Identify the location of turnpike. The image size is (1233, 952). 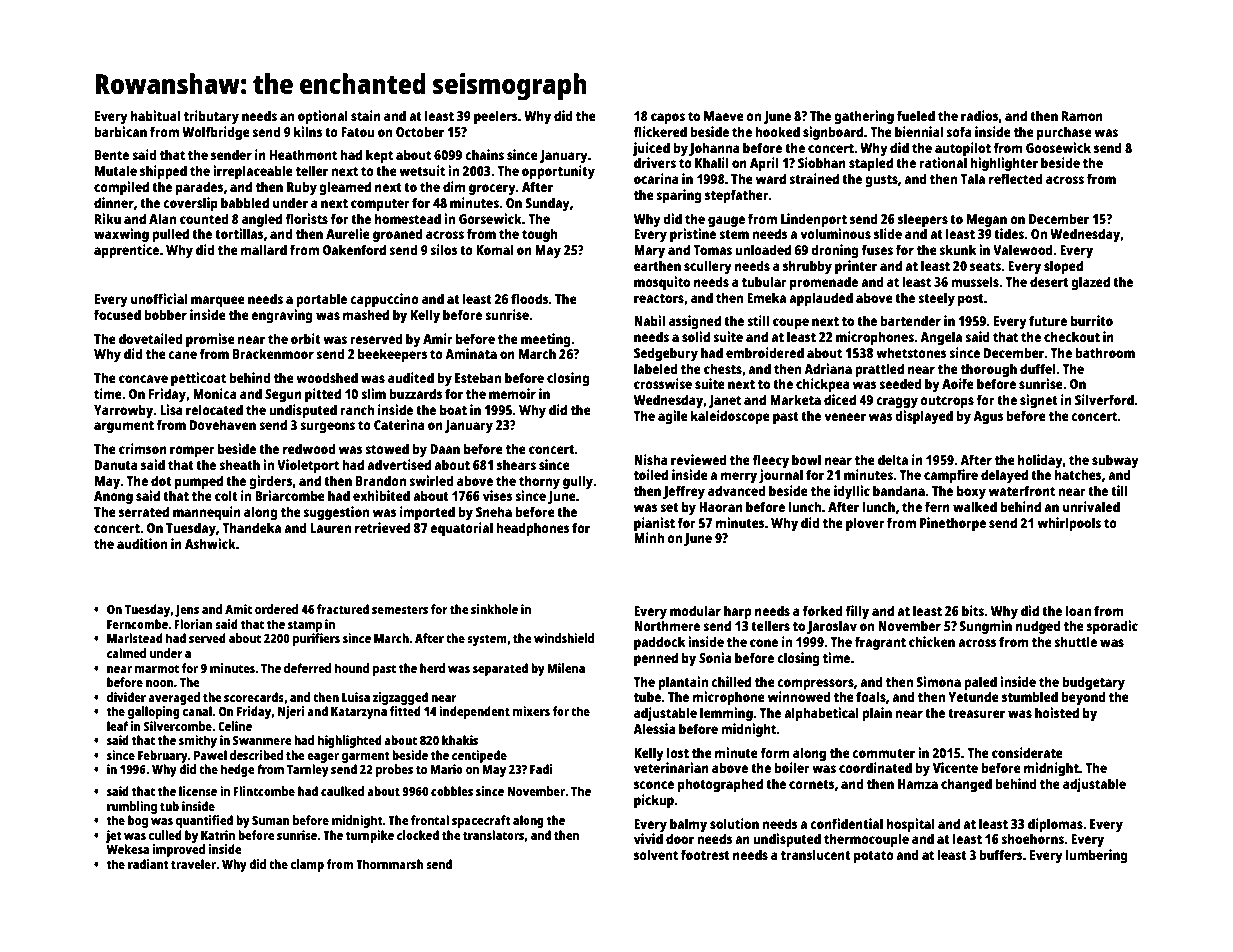
(370, 836).
